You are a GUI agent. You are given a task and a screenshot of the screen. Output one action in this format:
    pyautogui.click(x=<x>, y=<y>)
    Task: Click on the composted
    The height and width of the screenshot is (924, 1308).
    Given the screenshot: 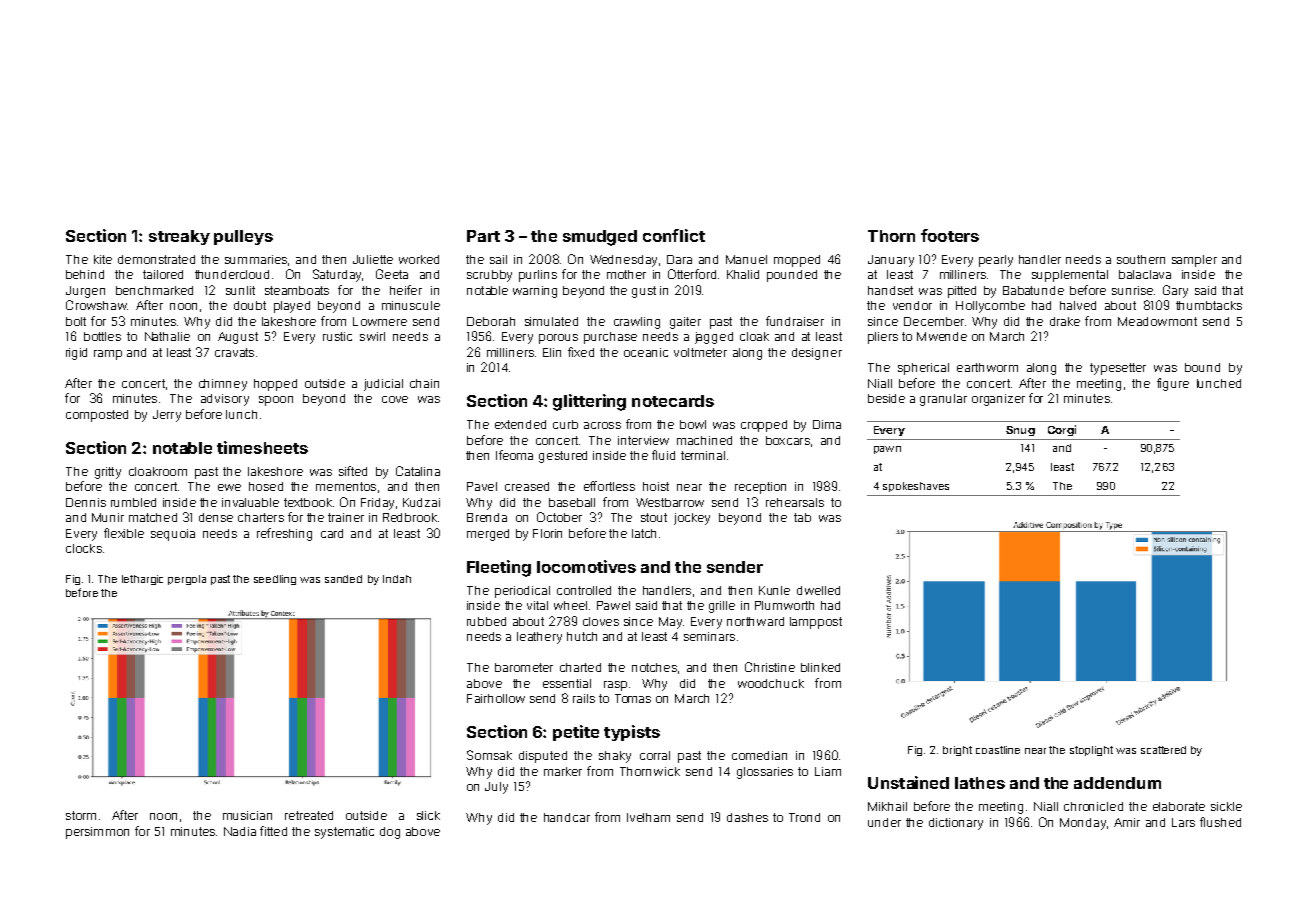 What is the action you would take?
    pyautogui.click(x=97, y=416)
